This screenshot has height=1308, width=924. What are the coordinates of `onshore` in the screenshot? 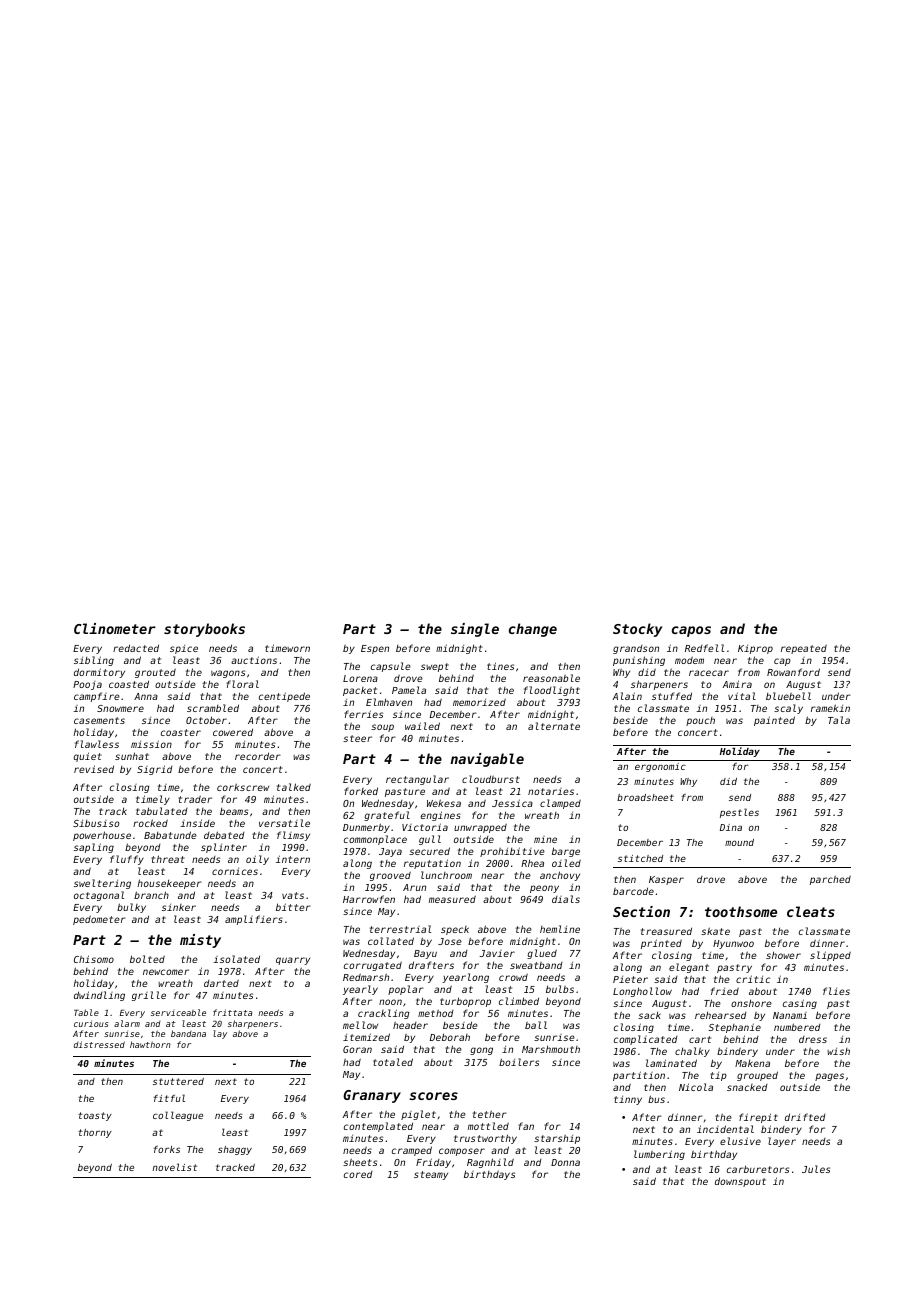 It's located at (751, 1003).
